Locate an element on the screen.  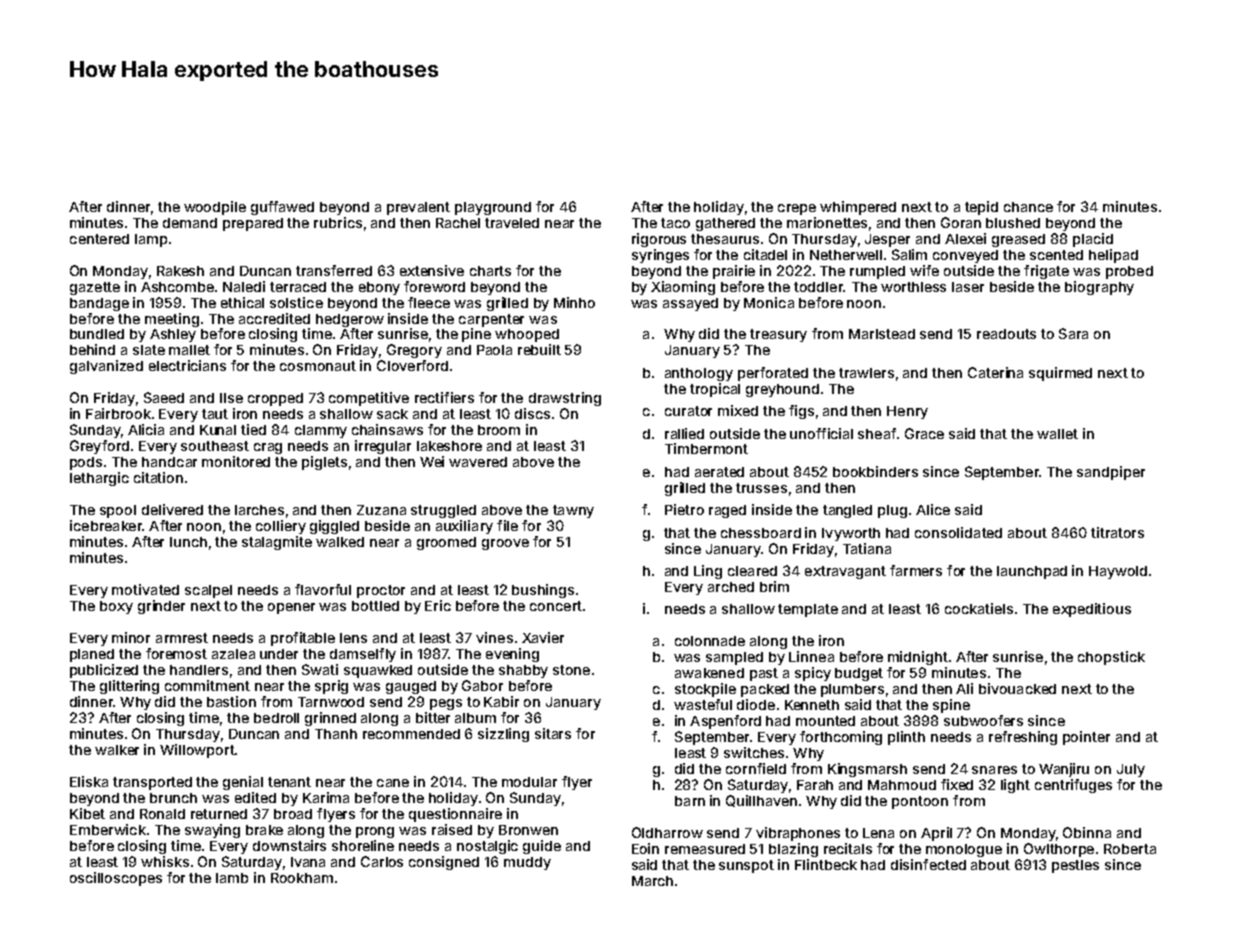
wallet is located at coordinates (1057, 434).
